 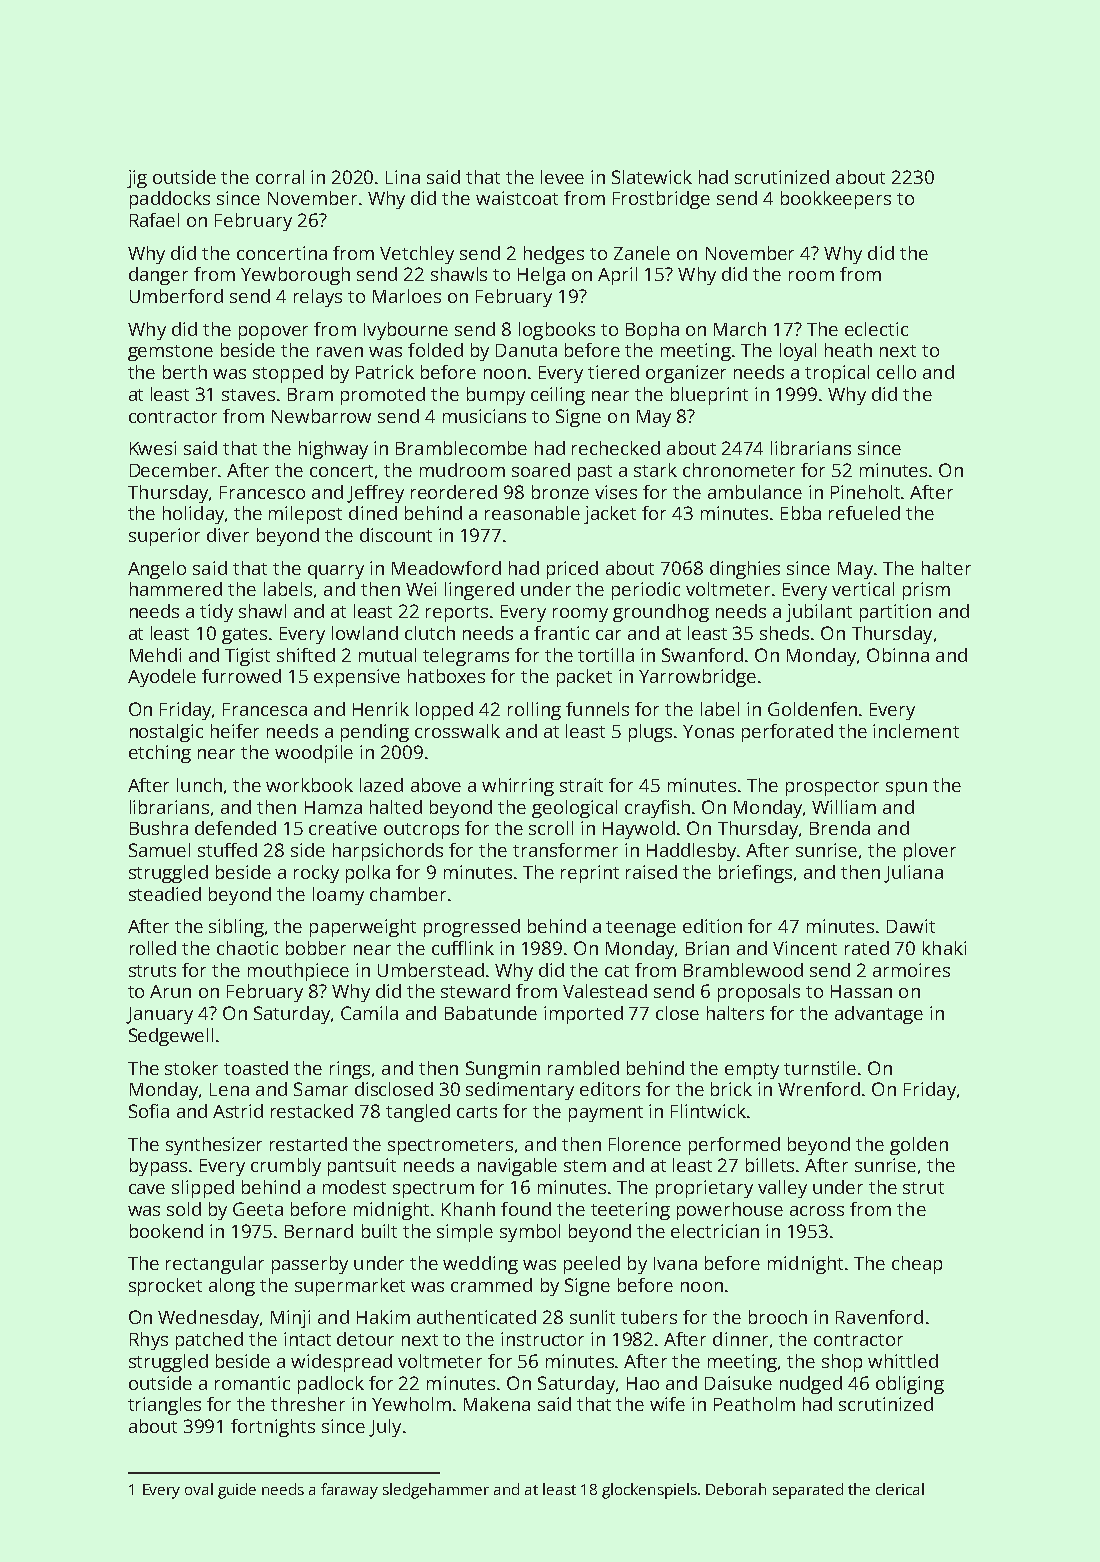 What do you see at coordinates (661, 200) in the screenshot?
I see `Frostbridge` at bounding box center [661, 200].
